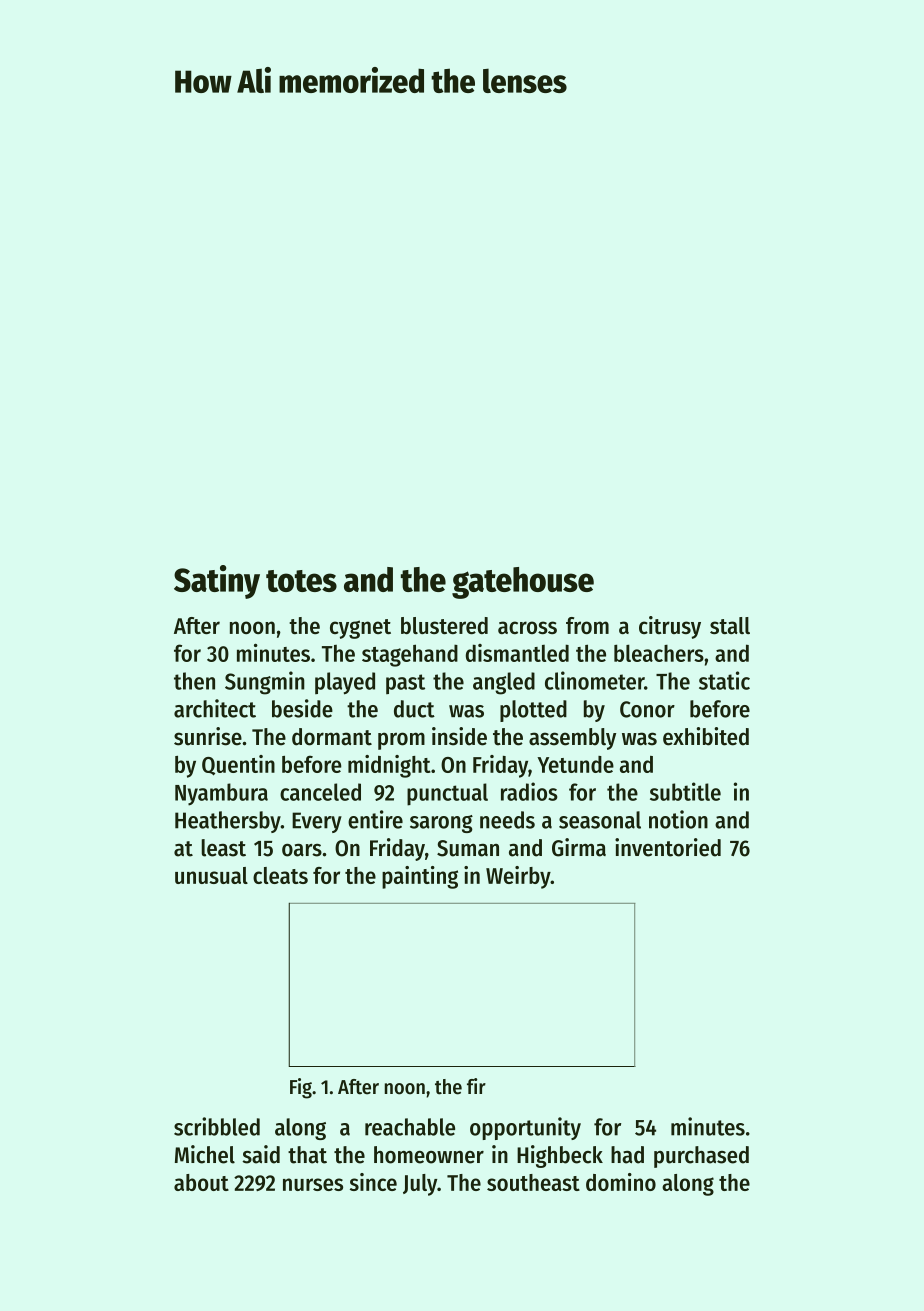 The height and width of the screenshot is (1311, 924). I want to click on domino, so click(621, 1182).
